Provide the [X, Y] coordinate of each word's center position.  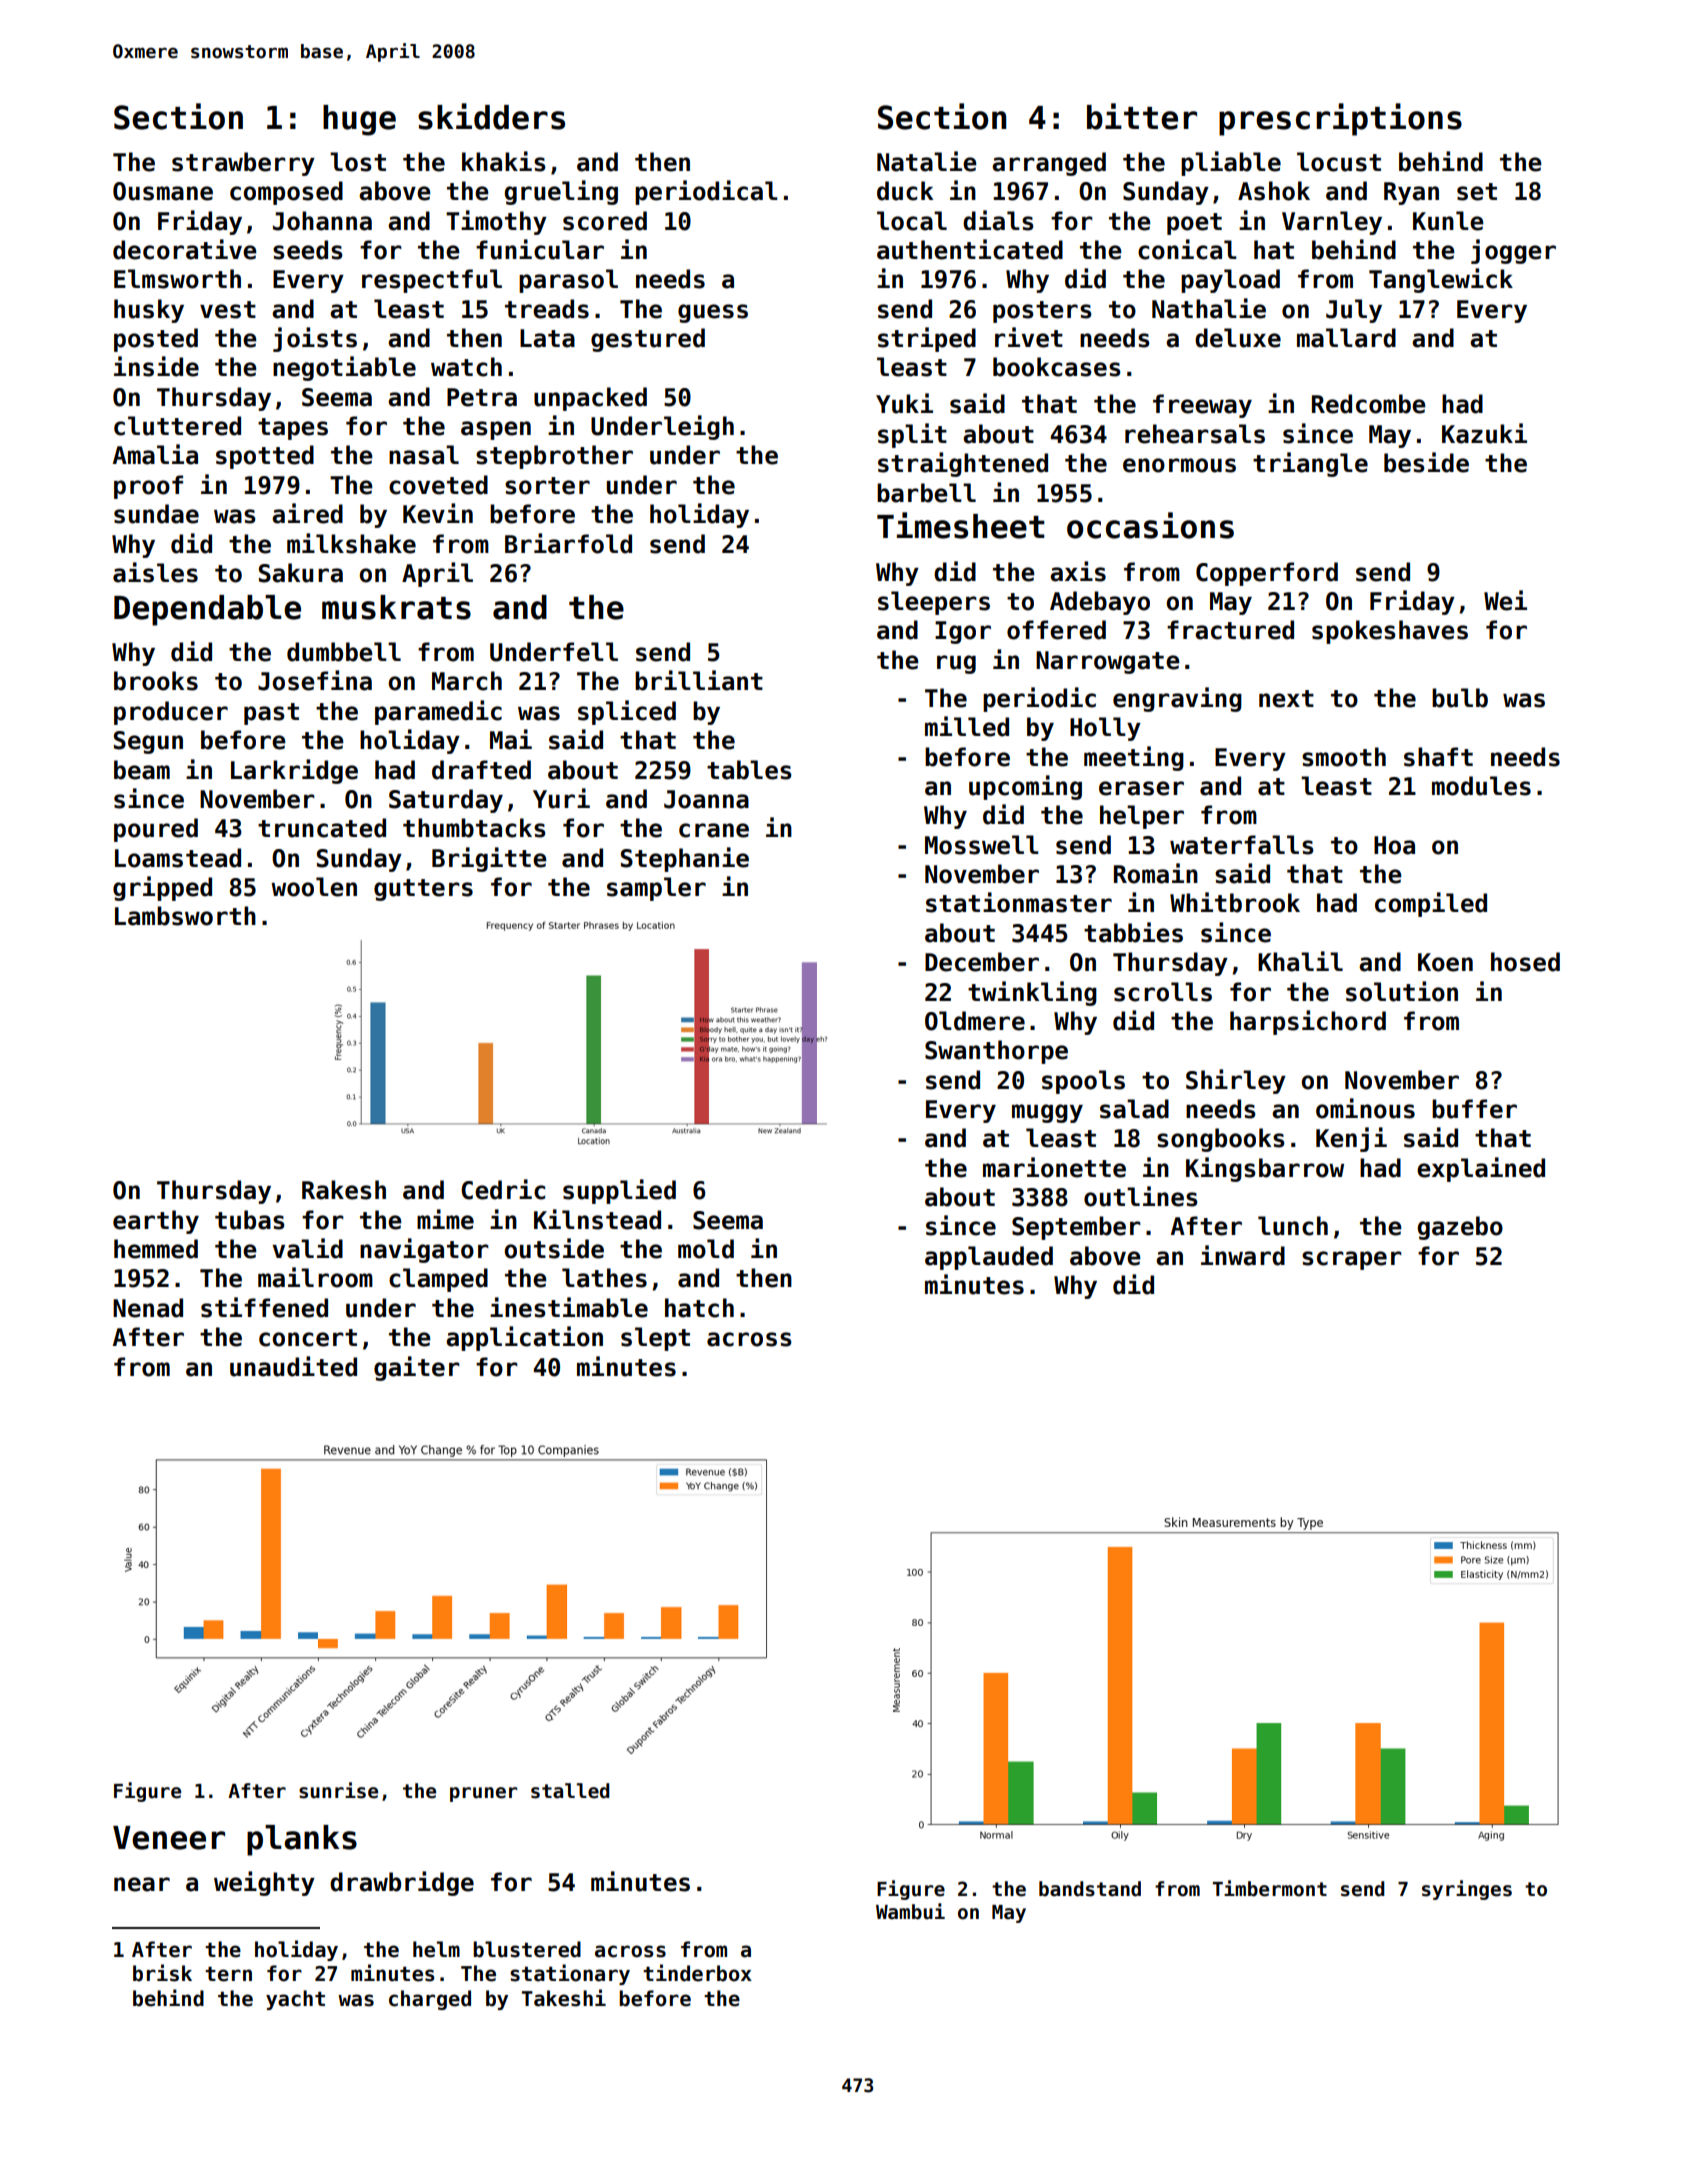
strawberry [243, 164]
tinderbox [697, 1973]
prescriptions [1340, 119]
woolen [314, 887]
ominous [1365, 1108]
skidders [491, 116]
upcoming [1025, 787]
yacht [295, 2000]
